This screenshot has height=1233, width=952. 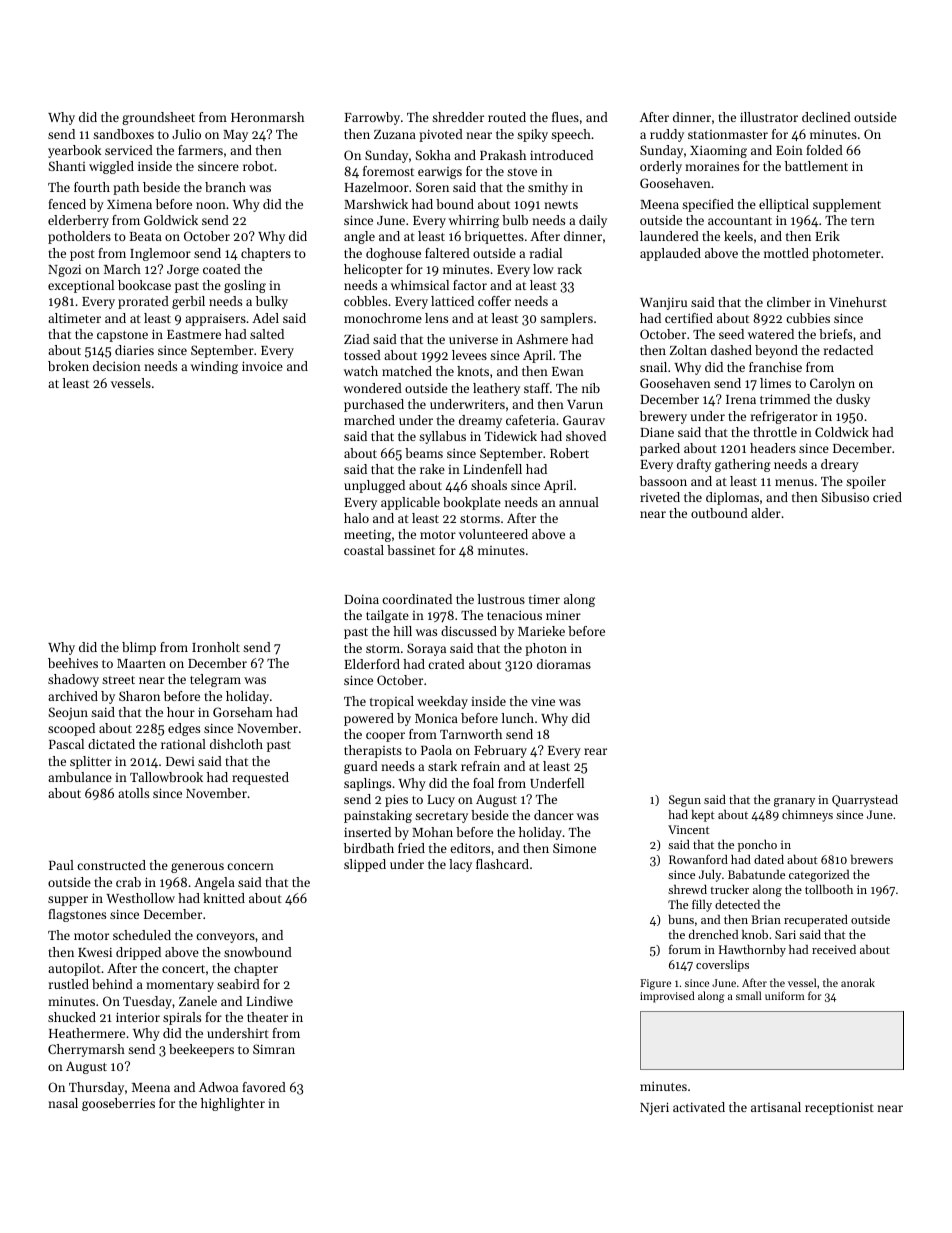 What do you see at coordinates (507, 117) in the screenshot?
I see `routed` at bounding box center [507, 117].
